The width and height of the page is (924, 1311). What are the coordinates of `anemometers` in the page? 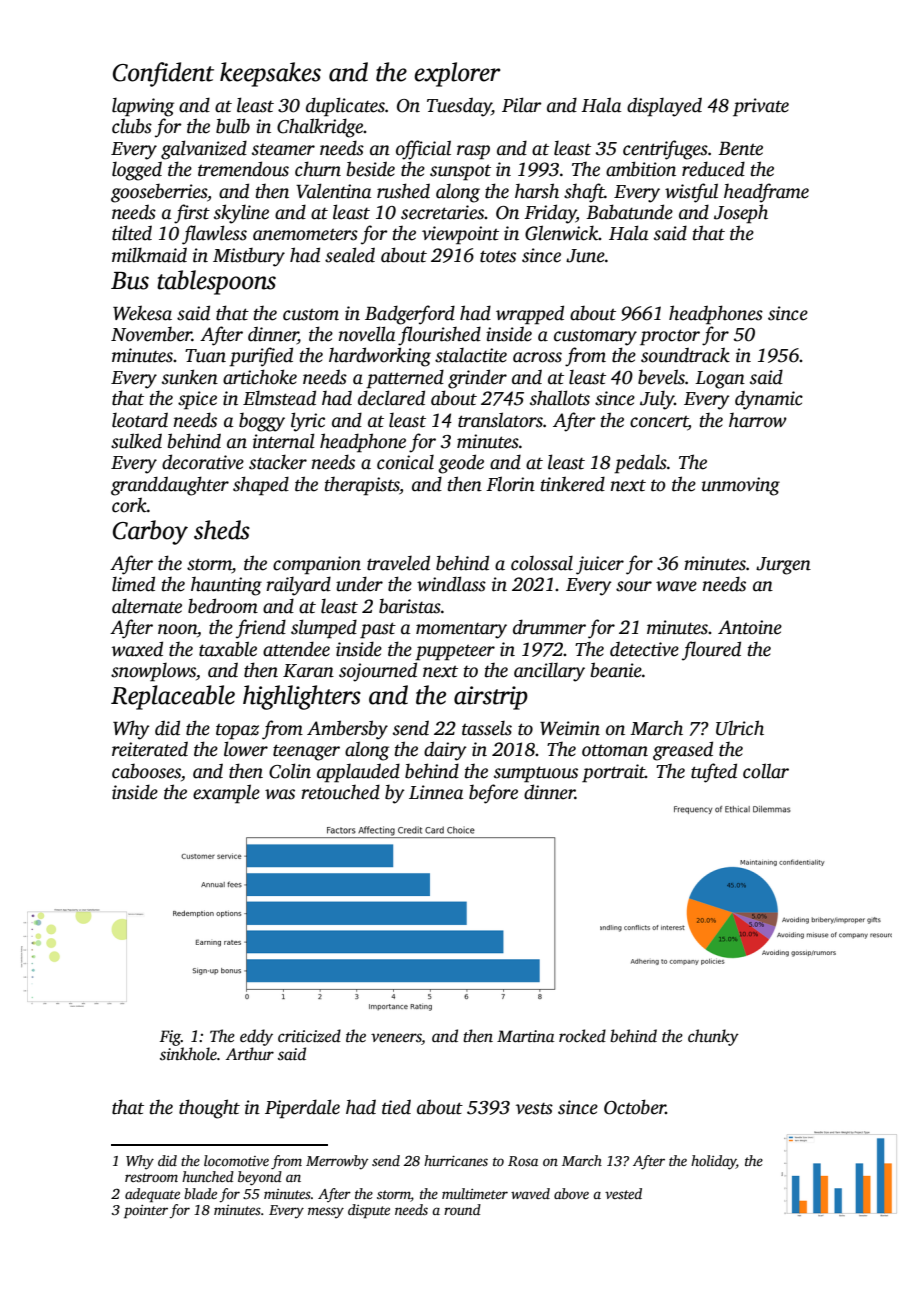 It's located at (305, 235).
